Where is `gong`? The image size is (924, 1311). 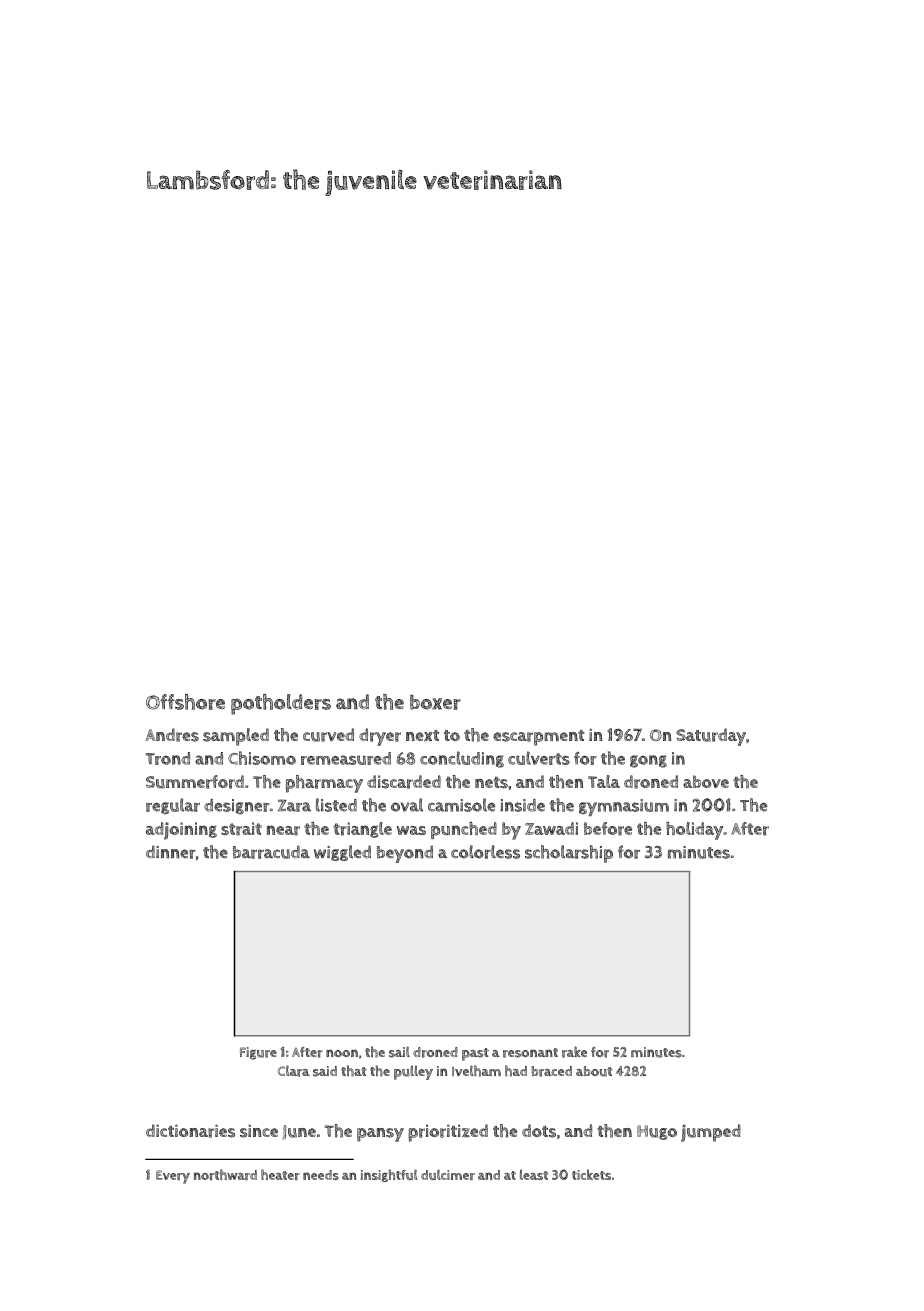 gong is located at coordinates (648, 761).
